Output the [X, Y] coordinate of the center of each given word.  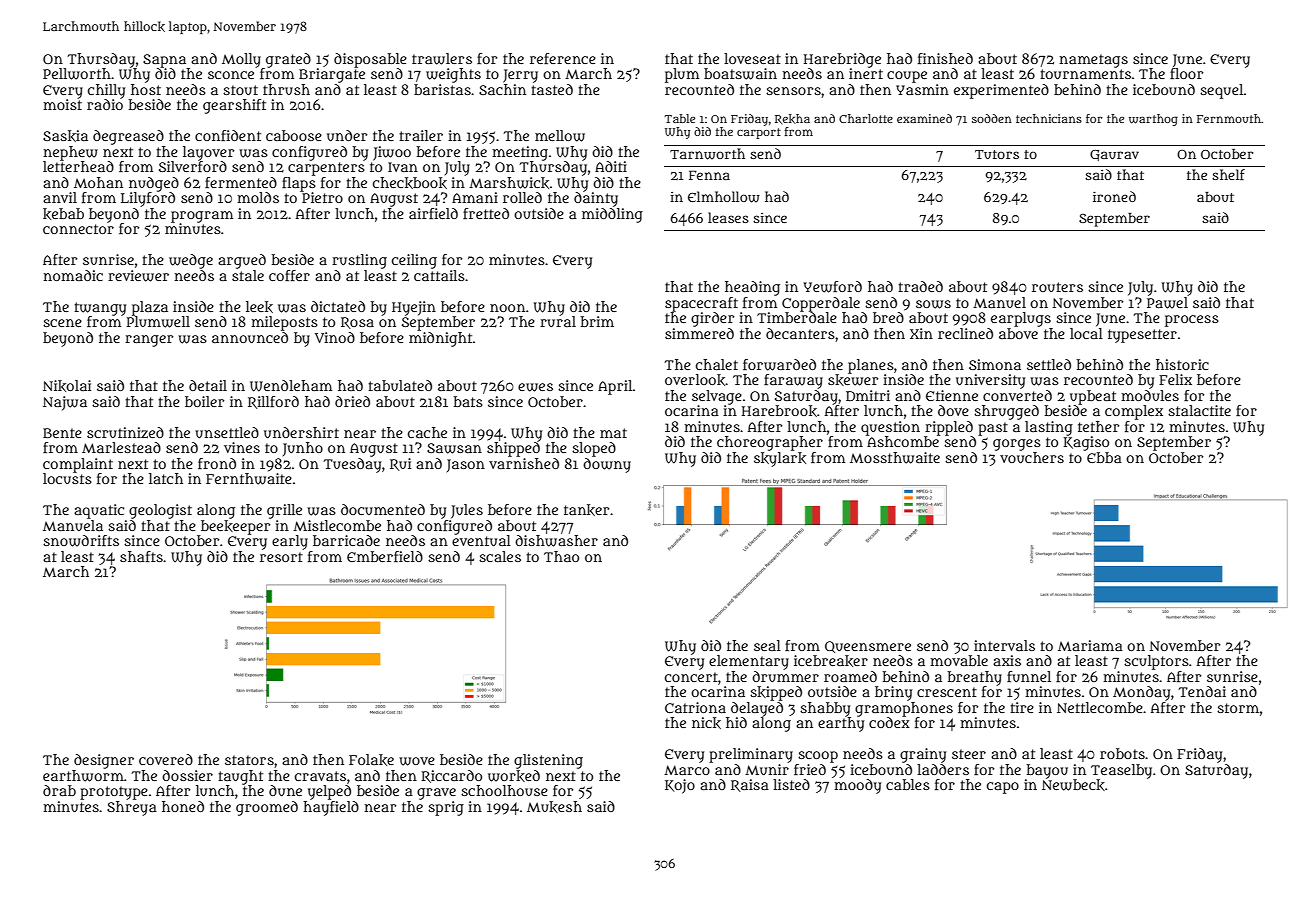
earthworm [83, 776]
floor [1186, 73]
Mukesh [554, 807]
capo [1003, 788]
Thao [561, 556]
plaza [150, 308]
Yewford [833, 287]
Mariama [1090, 645]
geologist [160, 511]
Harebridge [842, 60]
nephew [70, 153]
